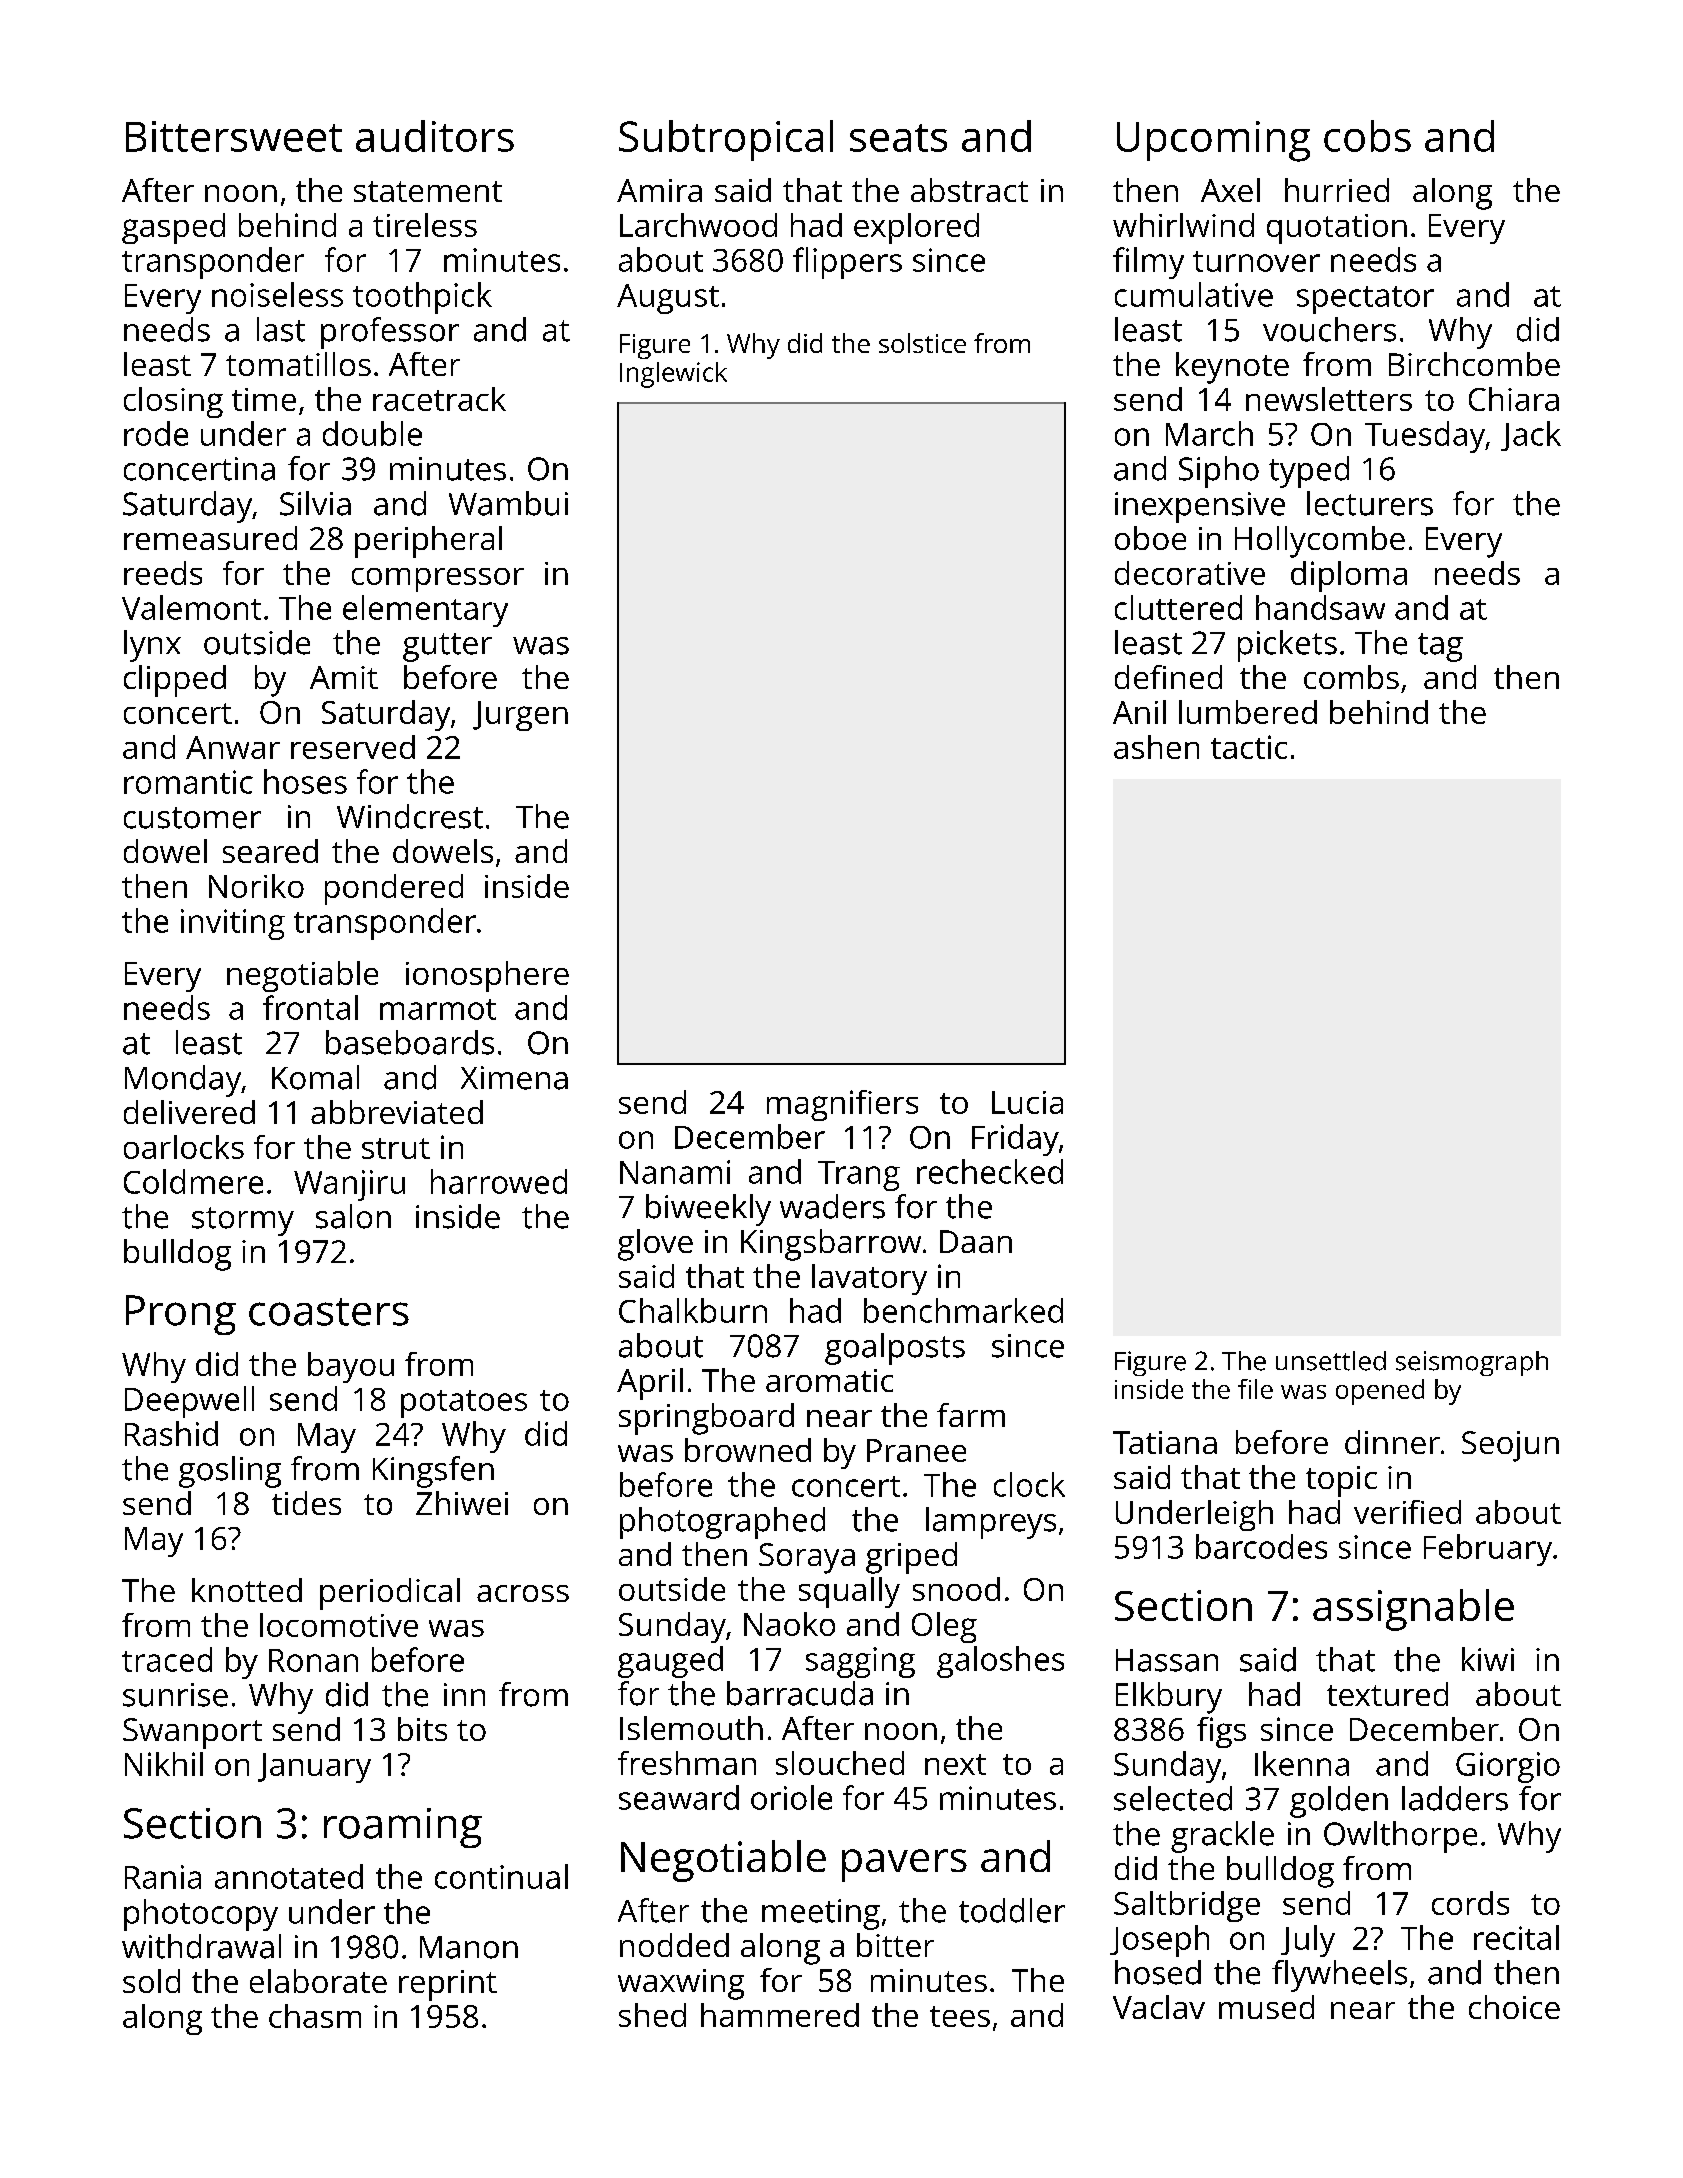 The width and height of the image is (1683, 2178). I want to click on bayou, so click(351, 1367).
